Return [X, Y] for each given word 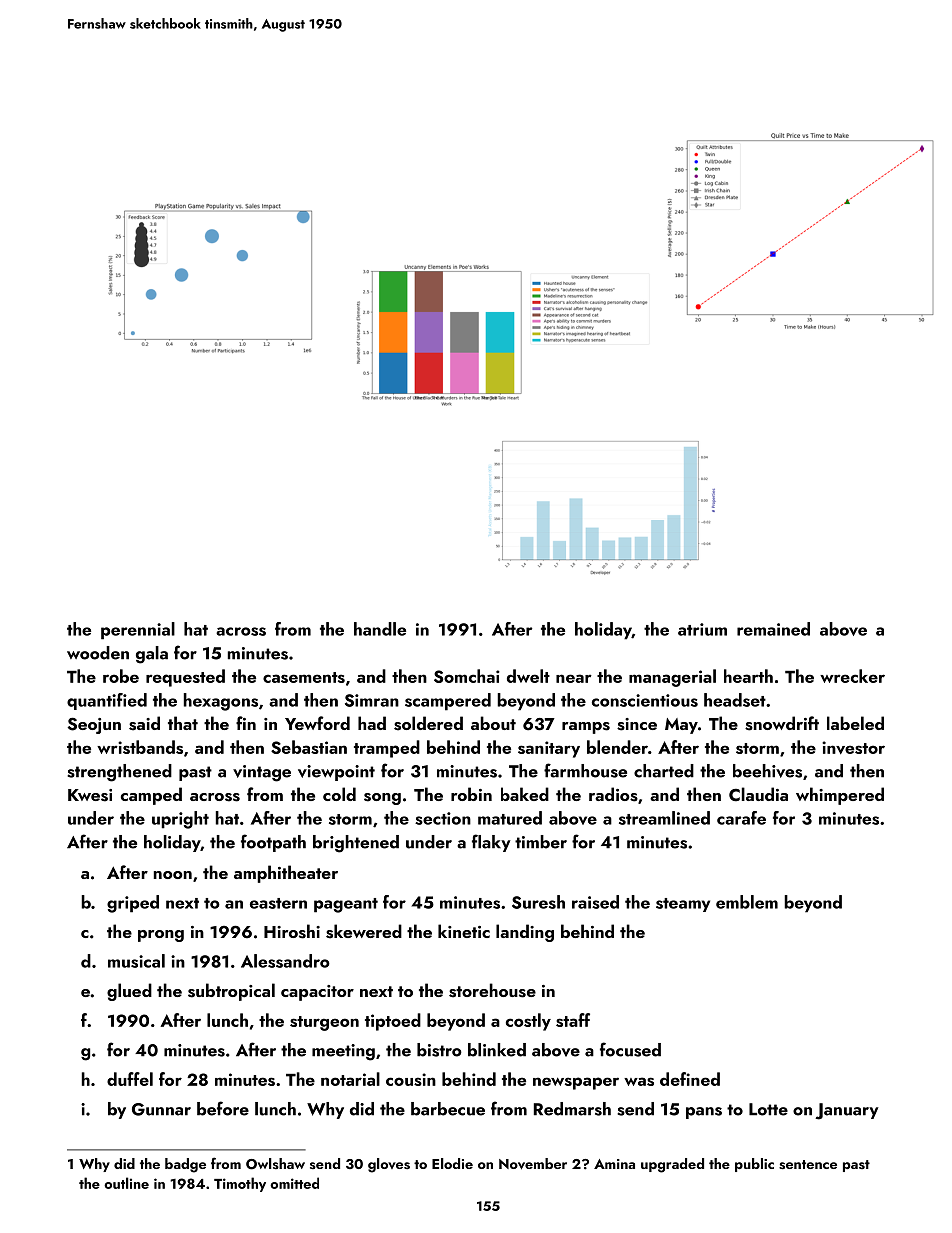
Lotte [768, 1109]
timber [541, 842]
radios [613, 794]
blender [617, 747]
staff [573, 1020]
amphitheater [286, 874]
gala [152, 655]
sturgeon [324, 1023]
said [144, 723]
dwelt [528, 676]
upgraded [672, 1165]
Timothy [240, 1184]
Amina [614, 1164]
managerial [672, 678]
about [493, 723]
